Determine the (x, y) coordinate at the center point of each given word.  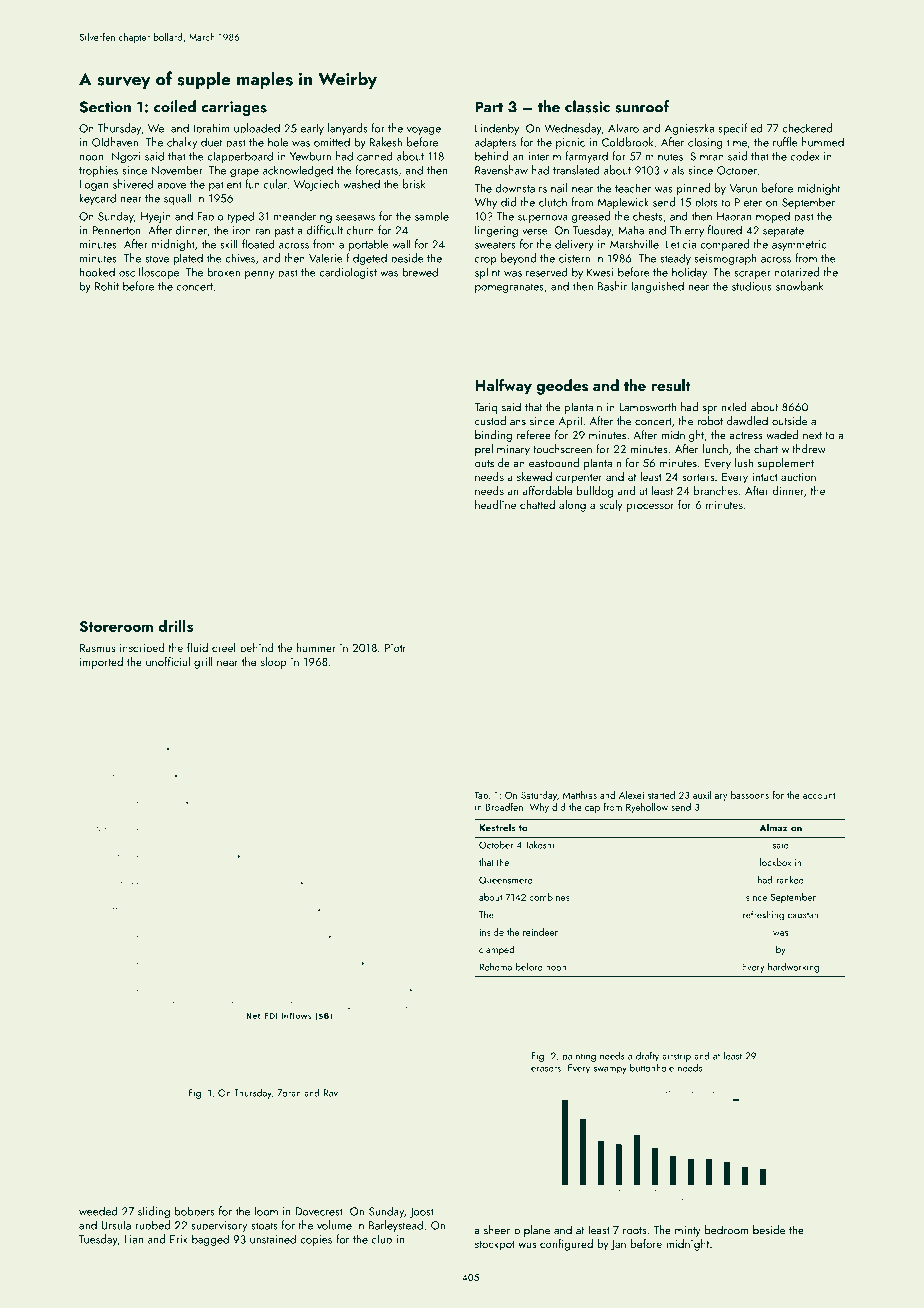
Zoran (289, 1093)
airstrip (676, 1057)
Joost (421, 1212)
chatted (537, 504)
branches (716, 490)
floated (258, 244)
